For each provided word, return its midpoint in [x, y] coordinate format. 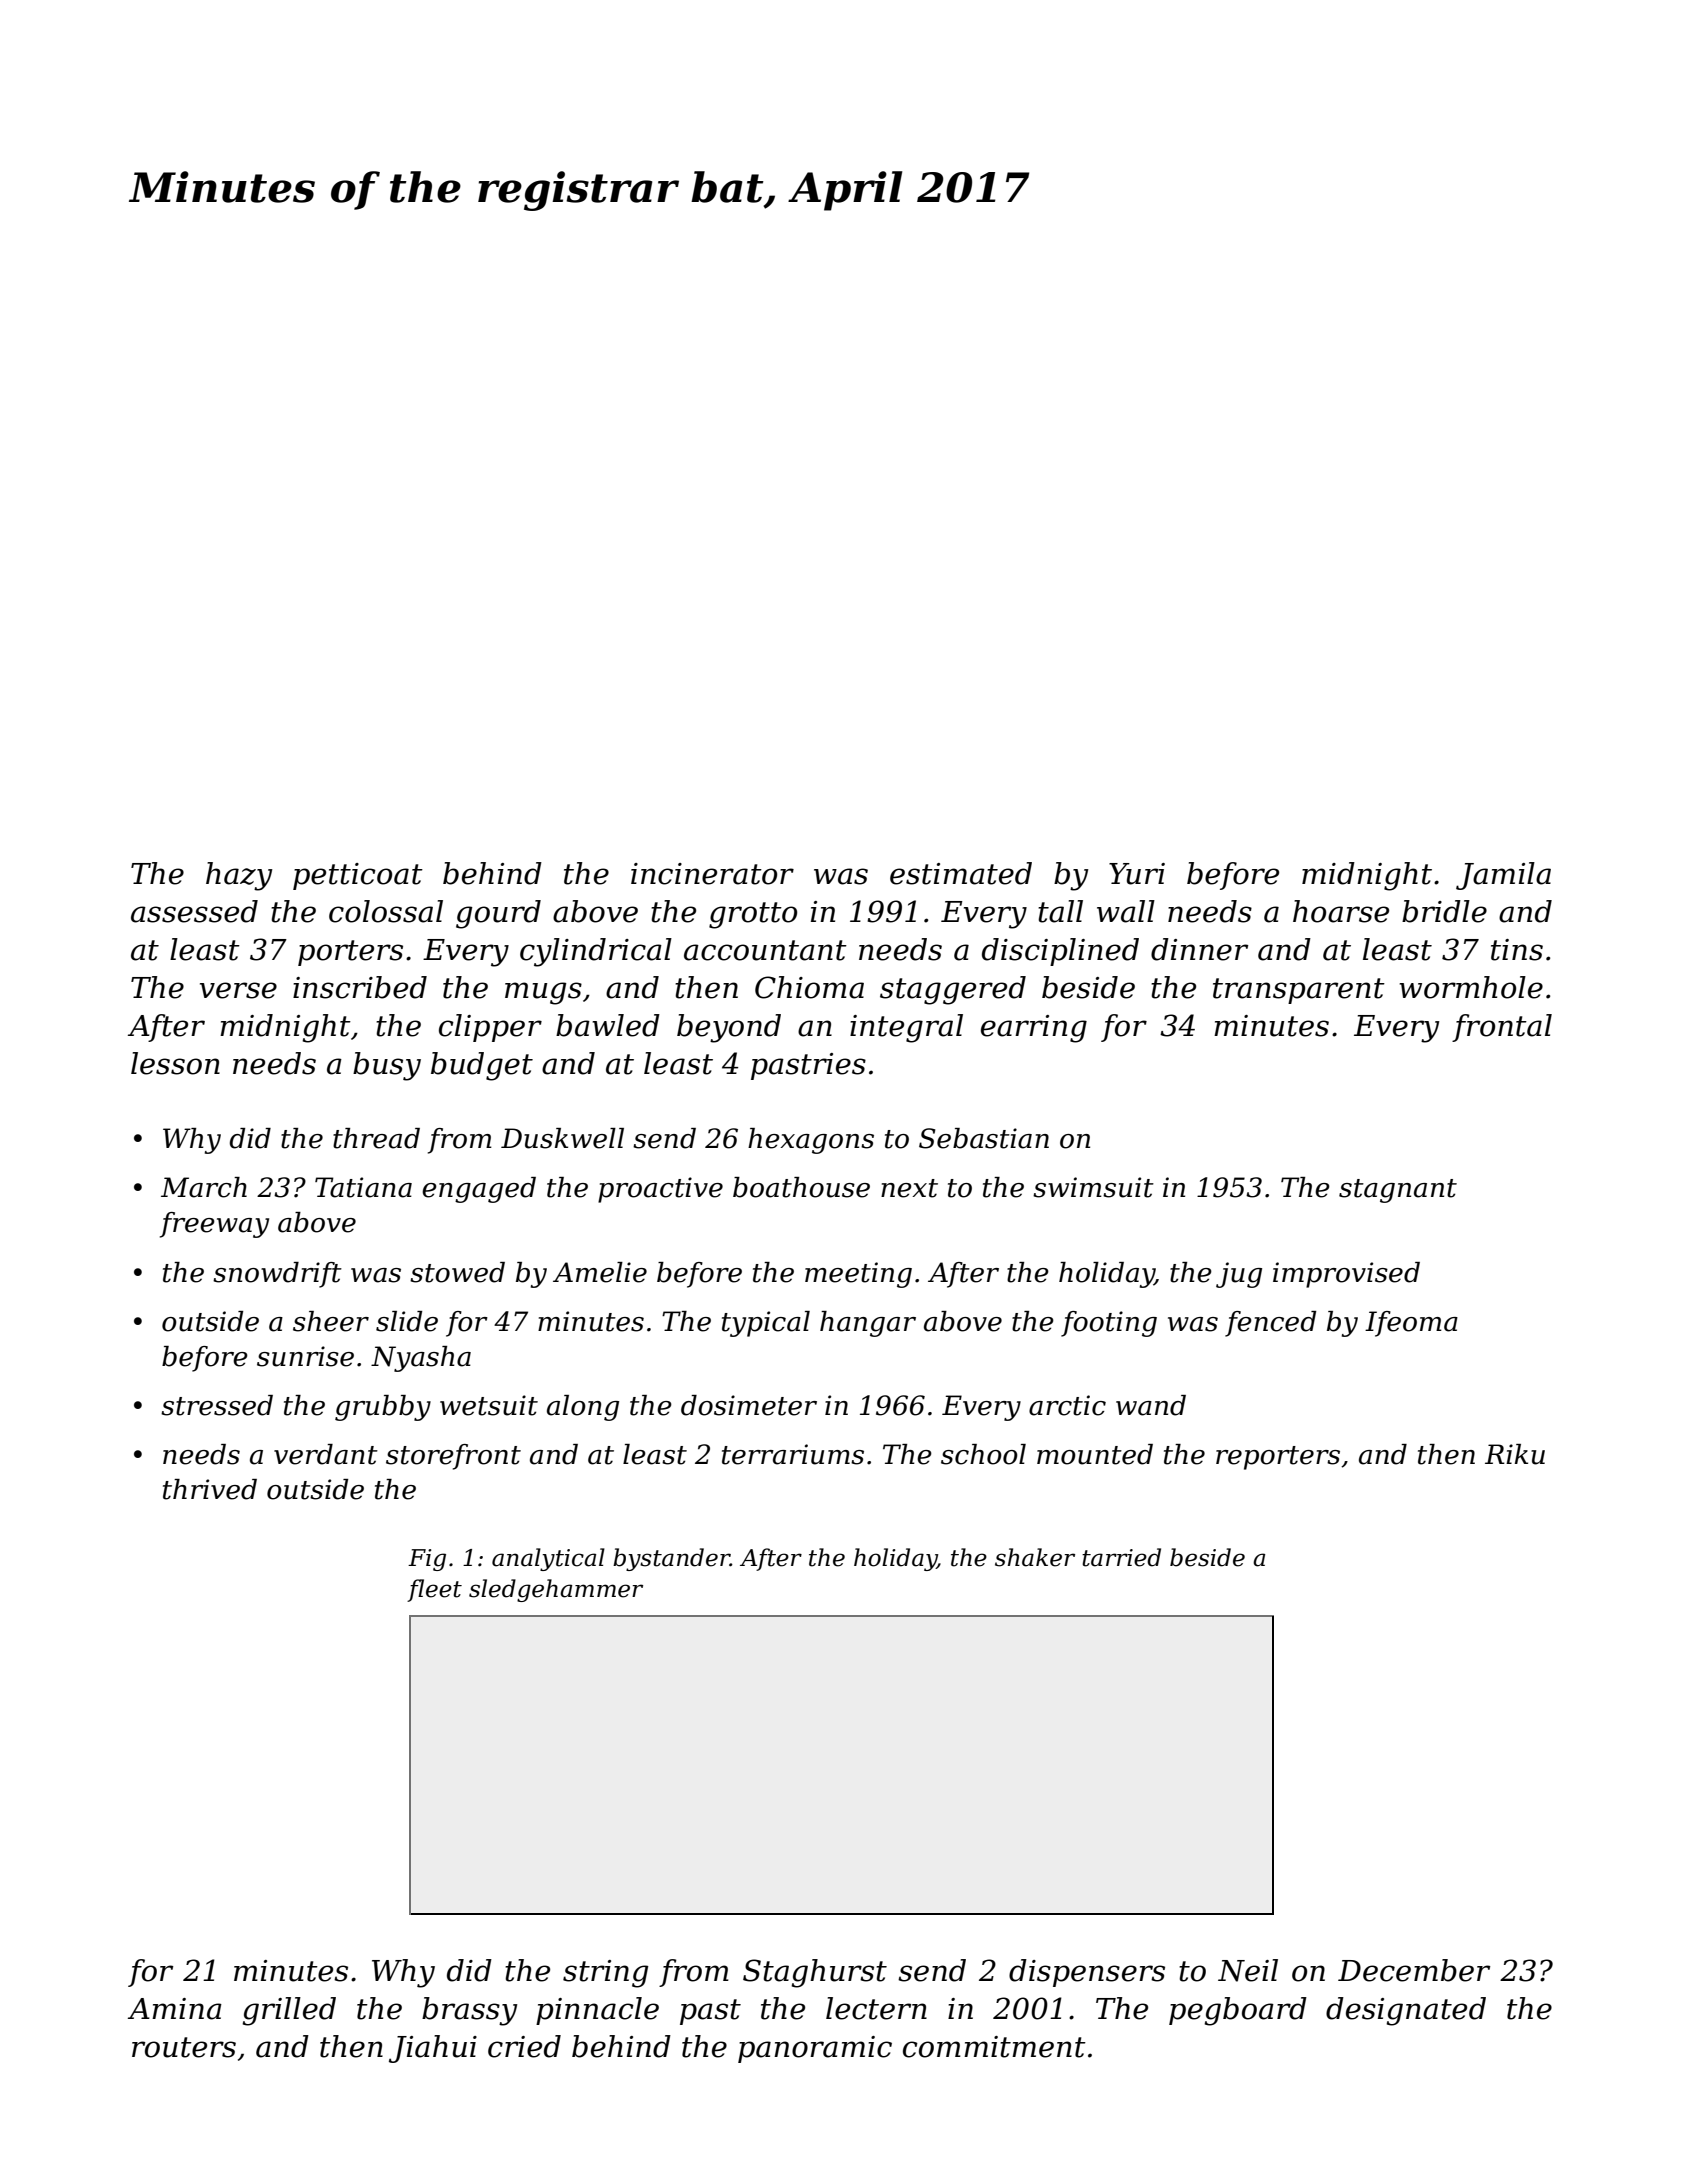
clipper [490, 1028]
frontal [1502, 1028]
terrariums [793, 1454]
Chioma [809, 987]
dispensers [1087, 1973]
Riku [1515, 1454]
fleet [434, 1590]
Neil [1248, 1970]
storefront [453, 1457]
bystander [671, 1559]
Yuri [1137, 874]
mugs [543, 993]
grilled [289, 2011]
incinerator [712, 874]
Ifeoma [1411, 1324]
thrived [210, 1489]
